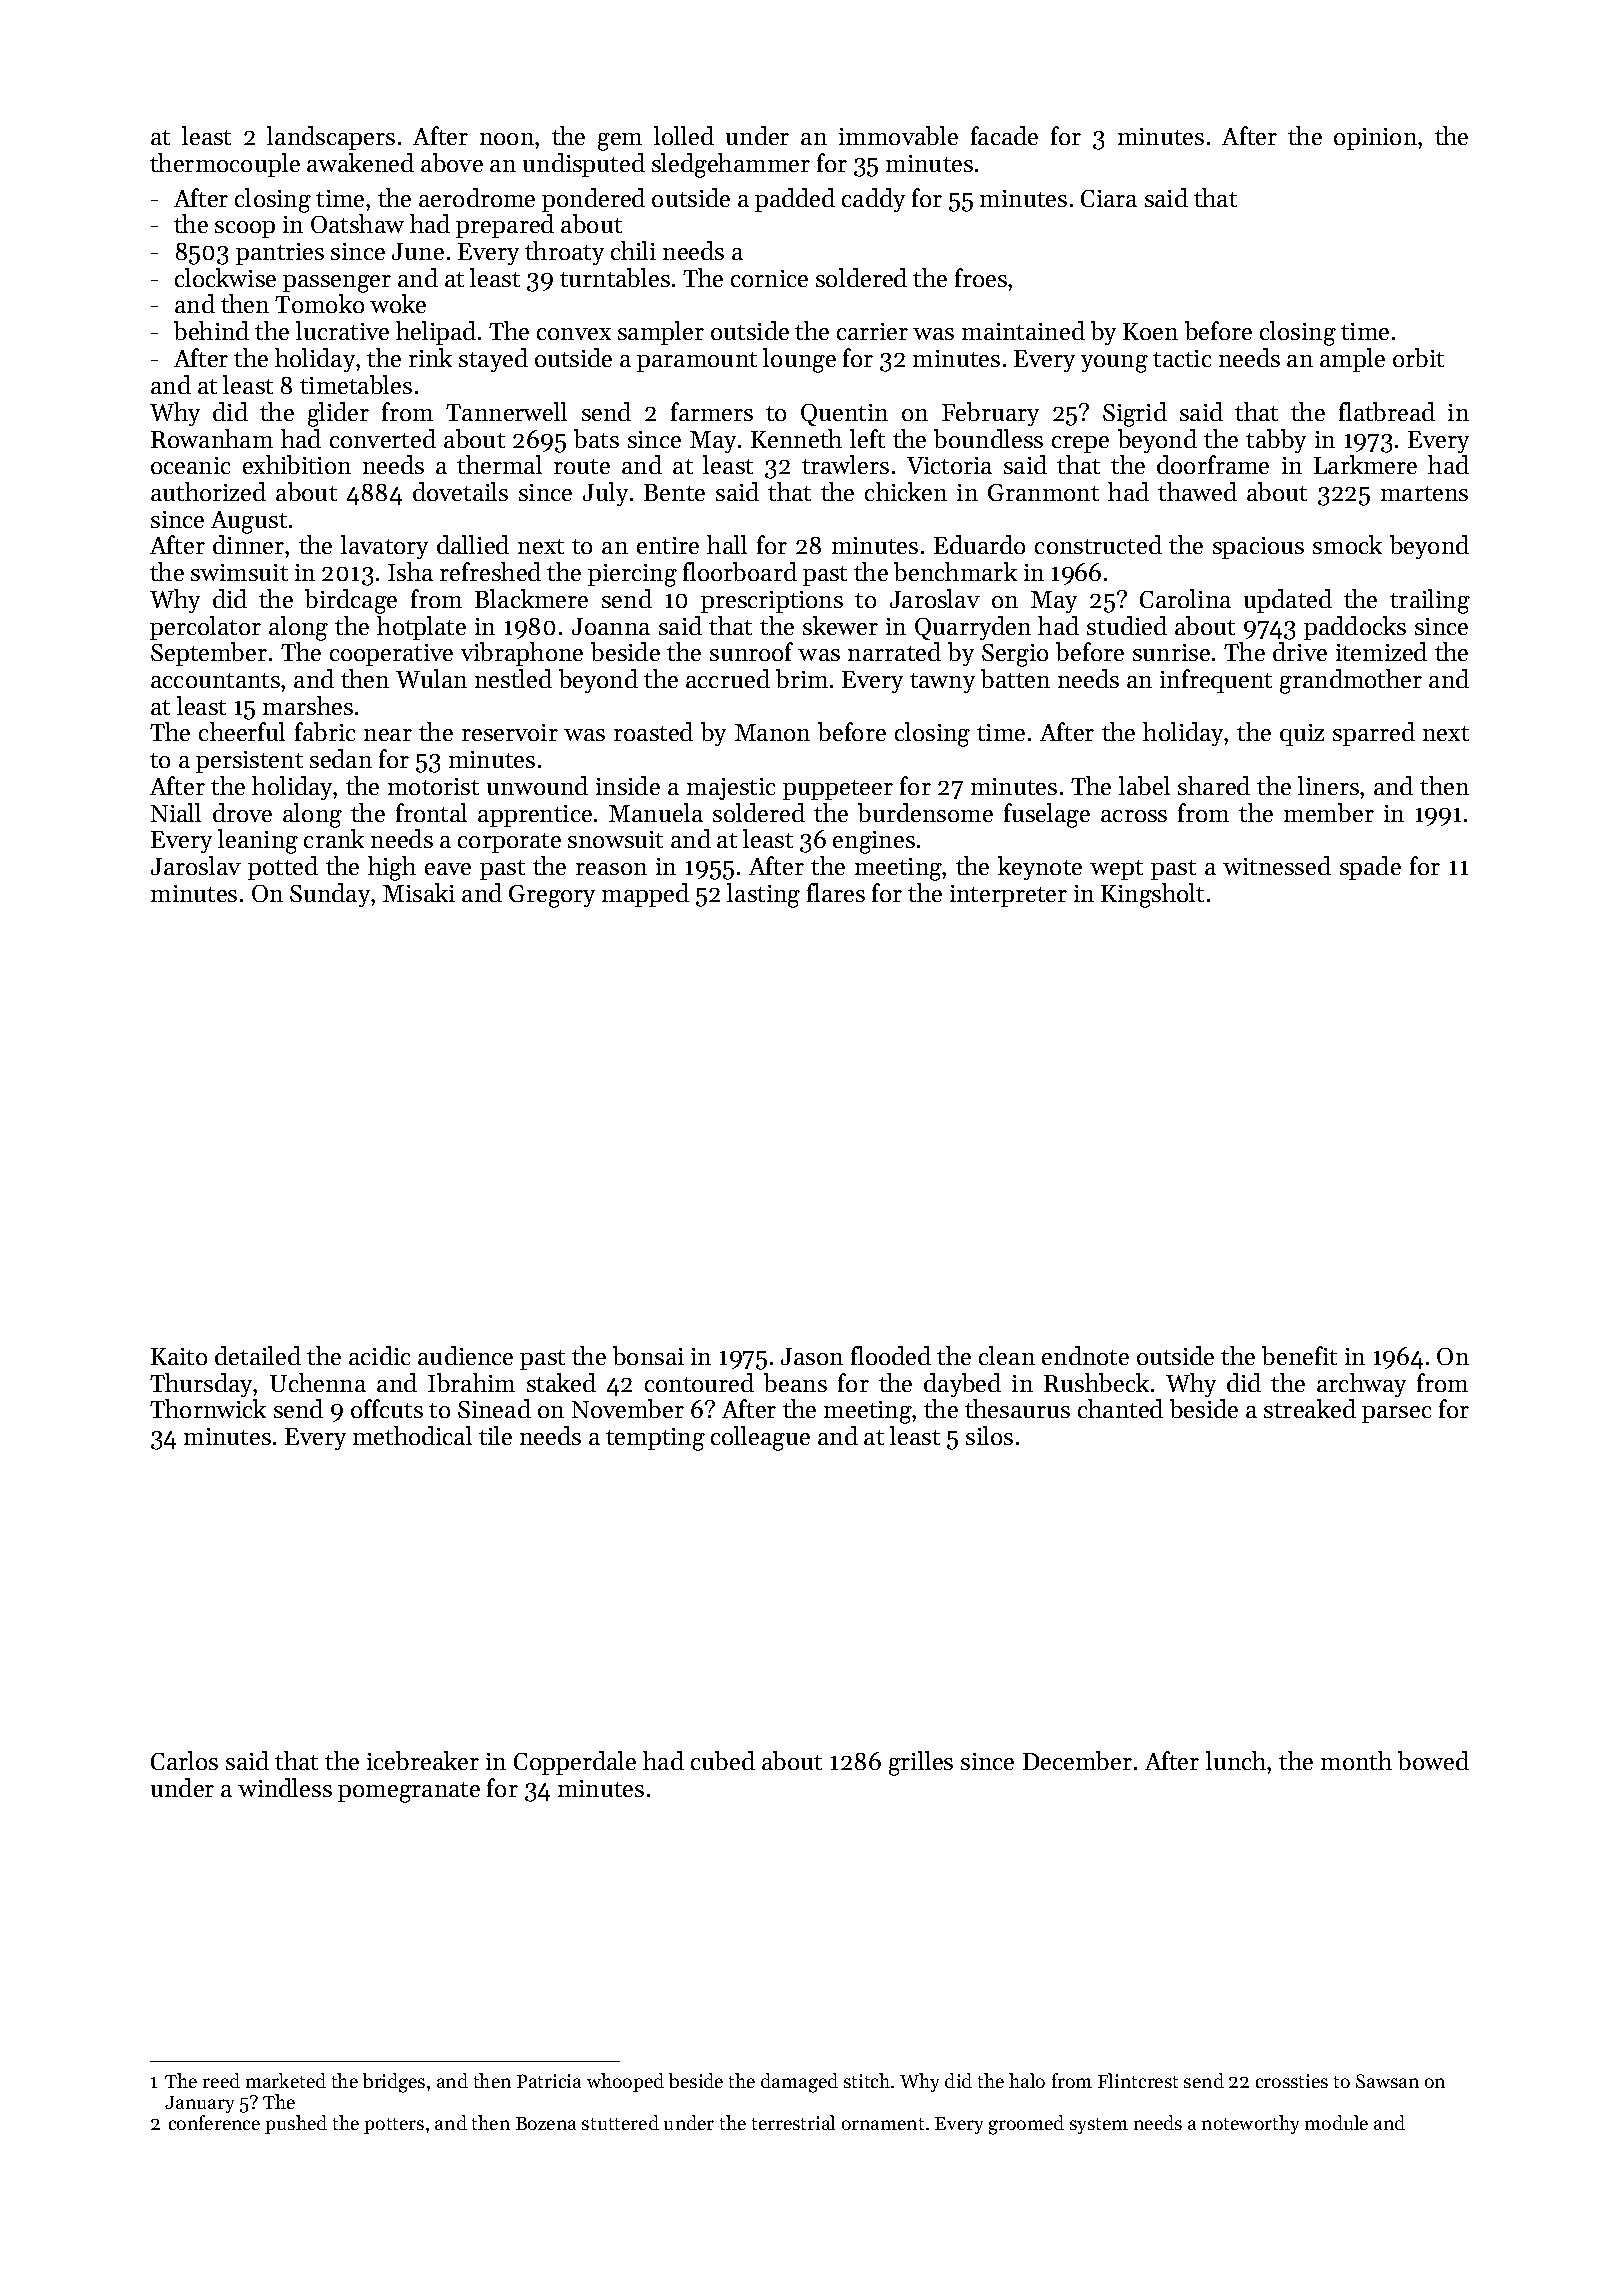  Describe the element at coordinates (836, 892) in the image. I see `flares` at that location.
